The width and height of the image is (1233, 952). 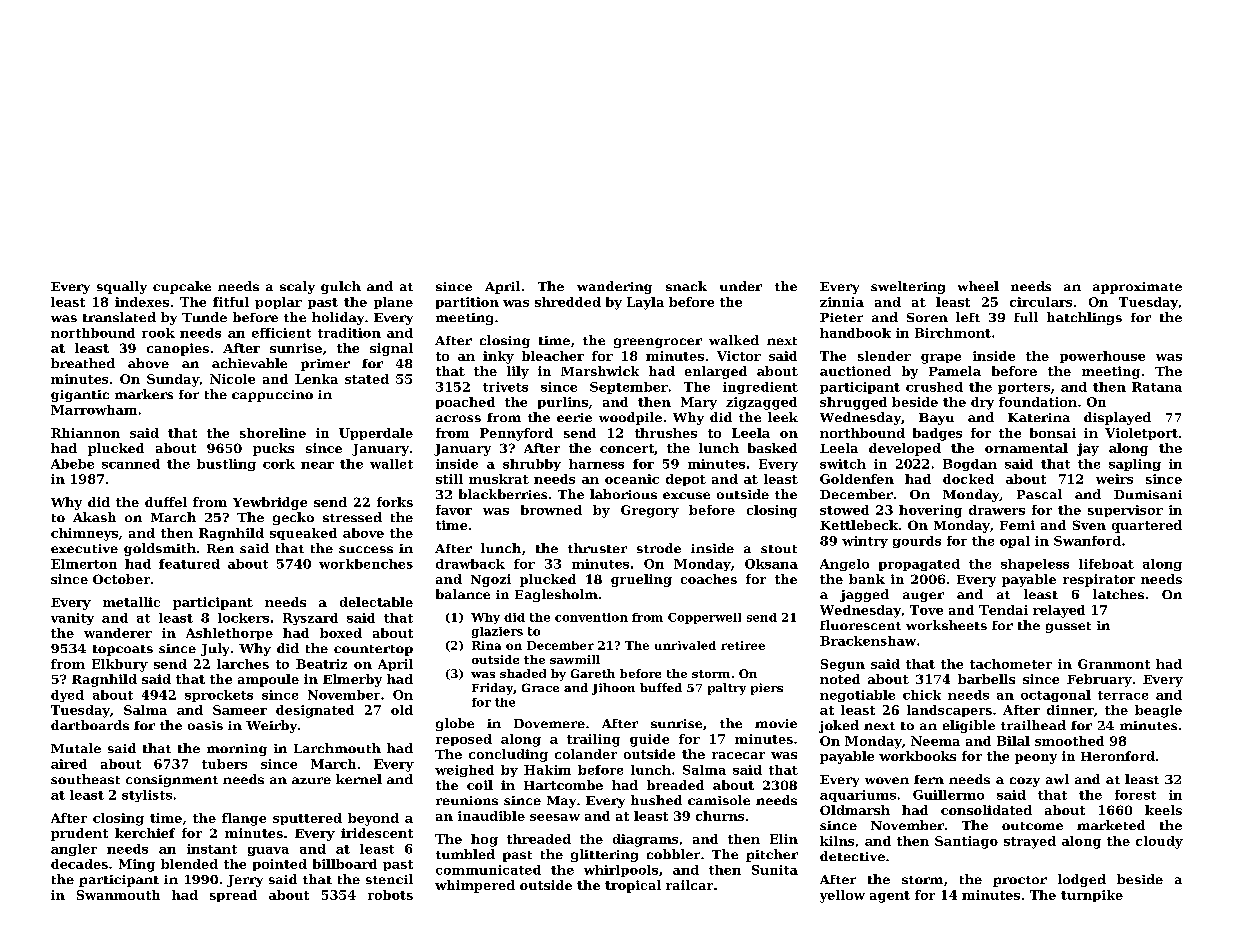 I want to click on Swanmouth, so click(x=118, y=895).
